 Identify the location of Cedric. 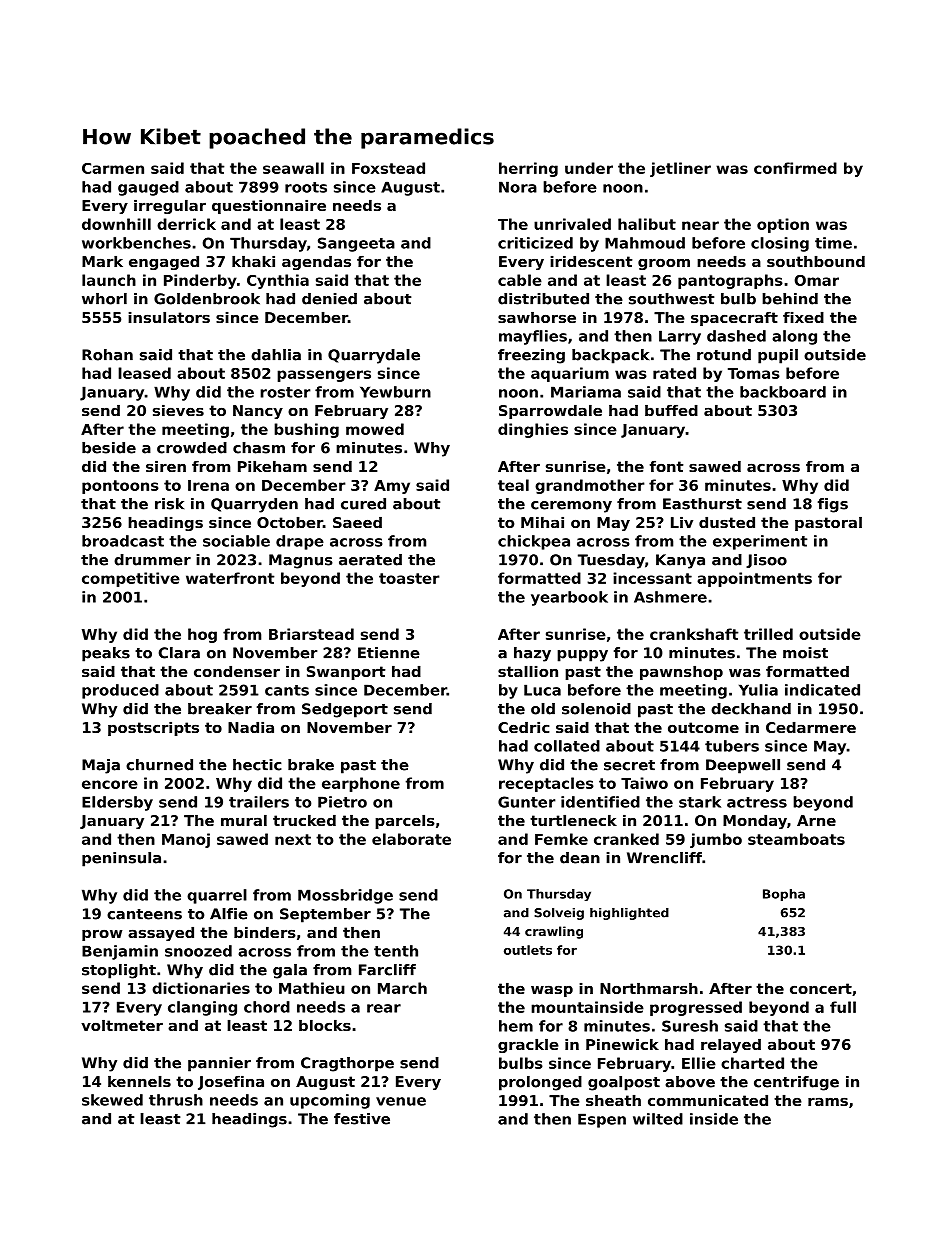
(524, 727).
